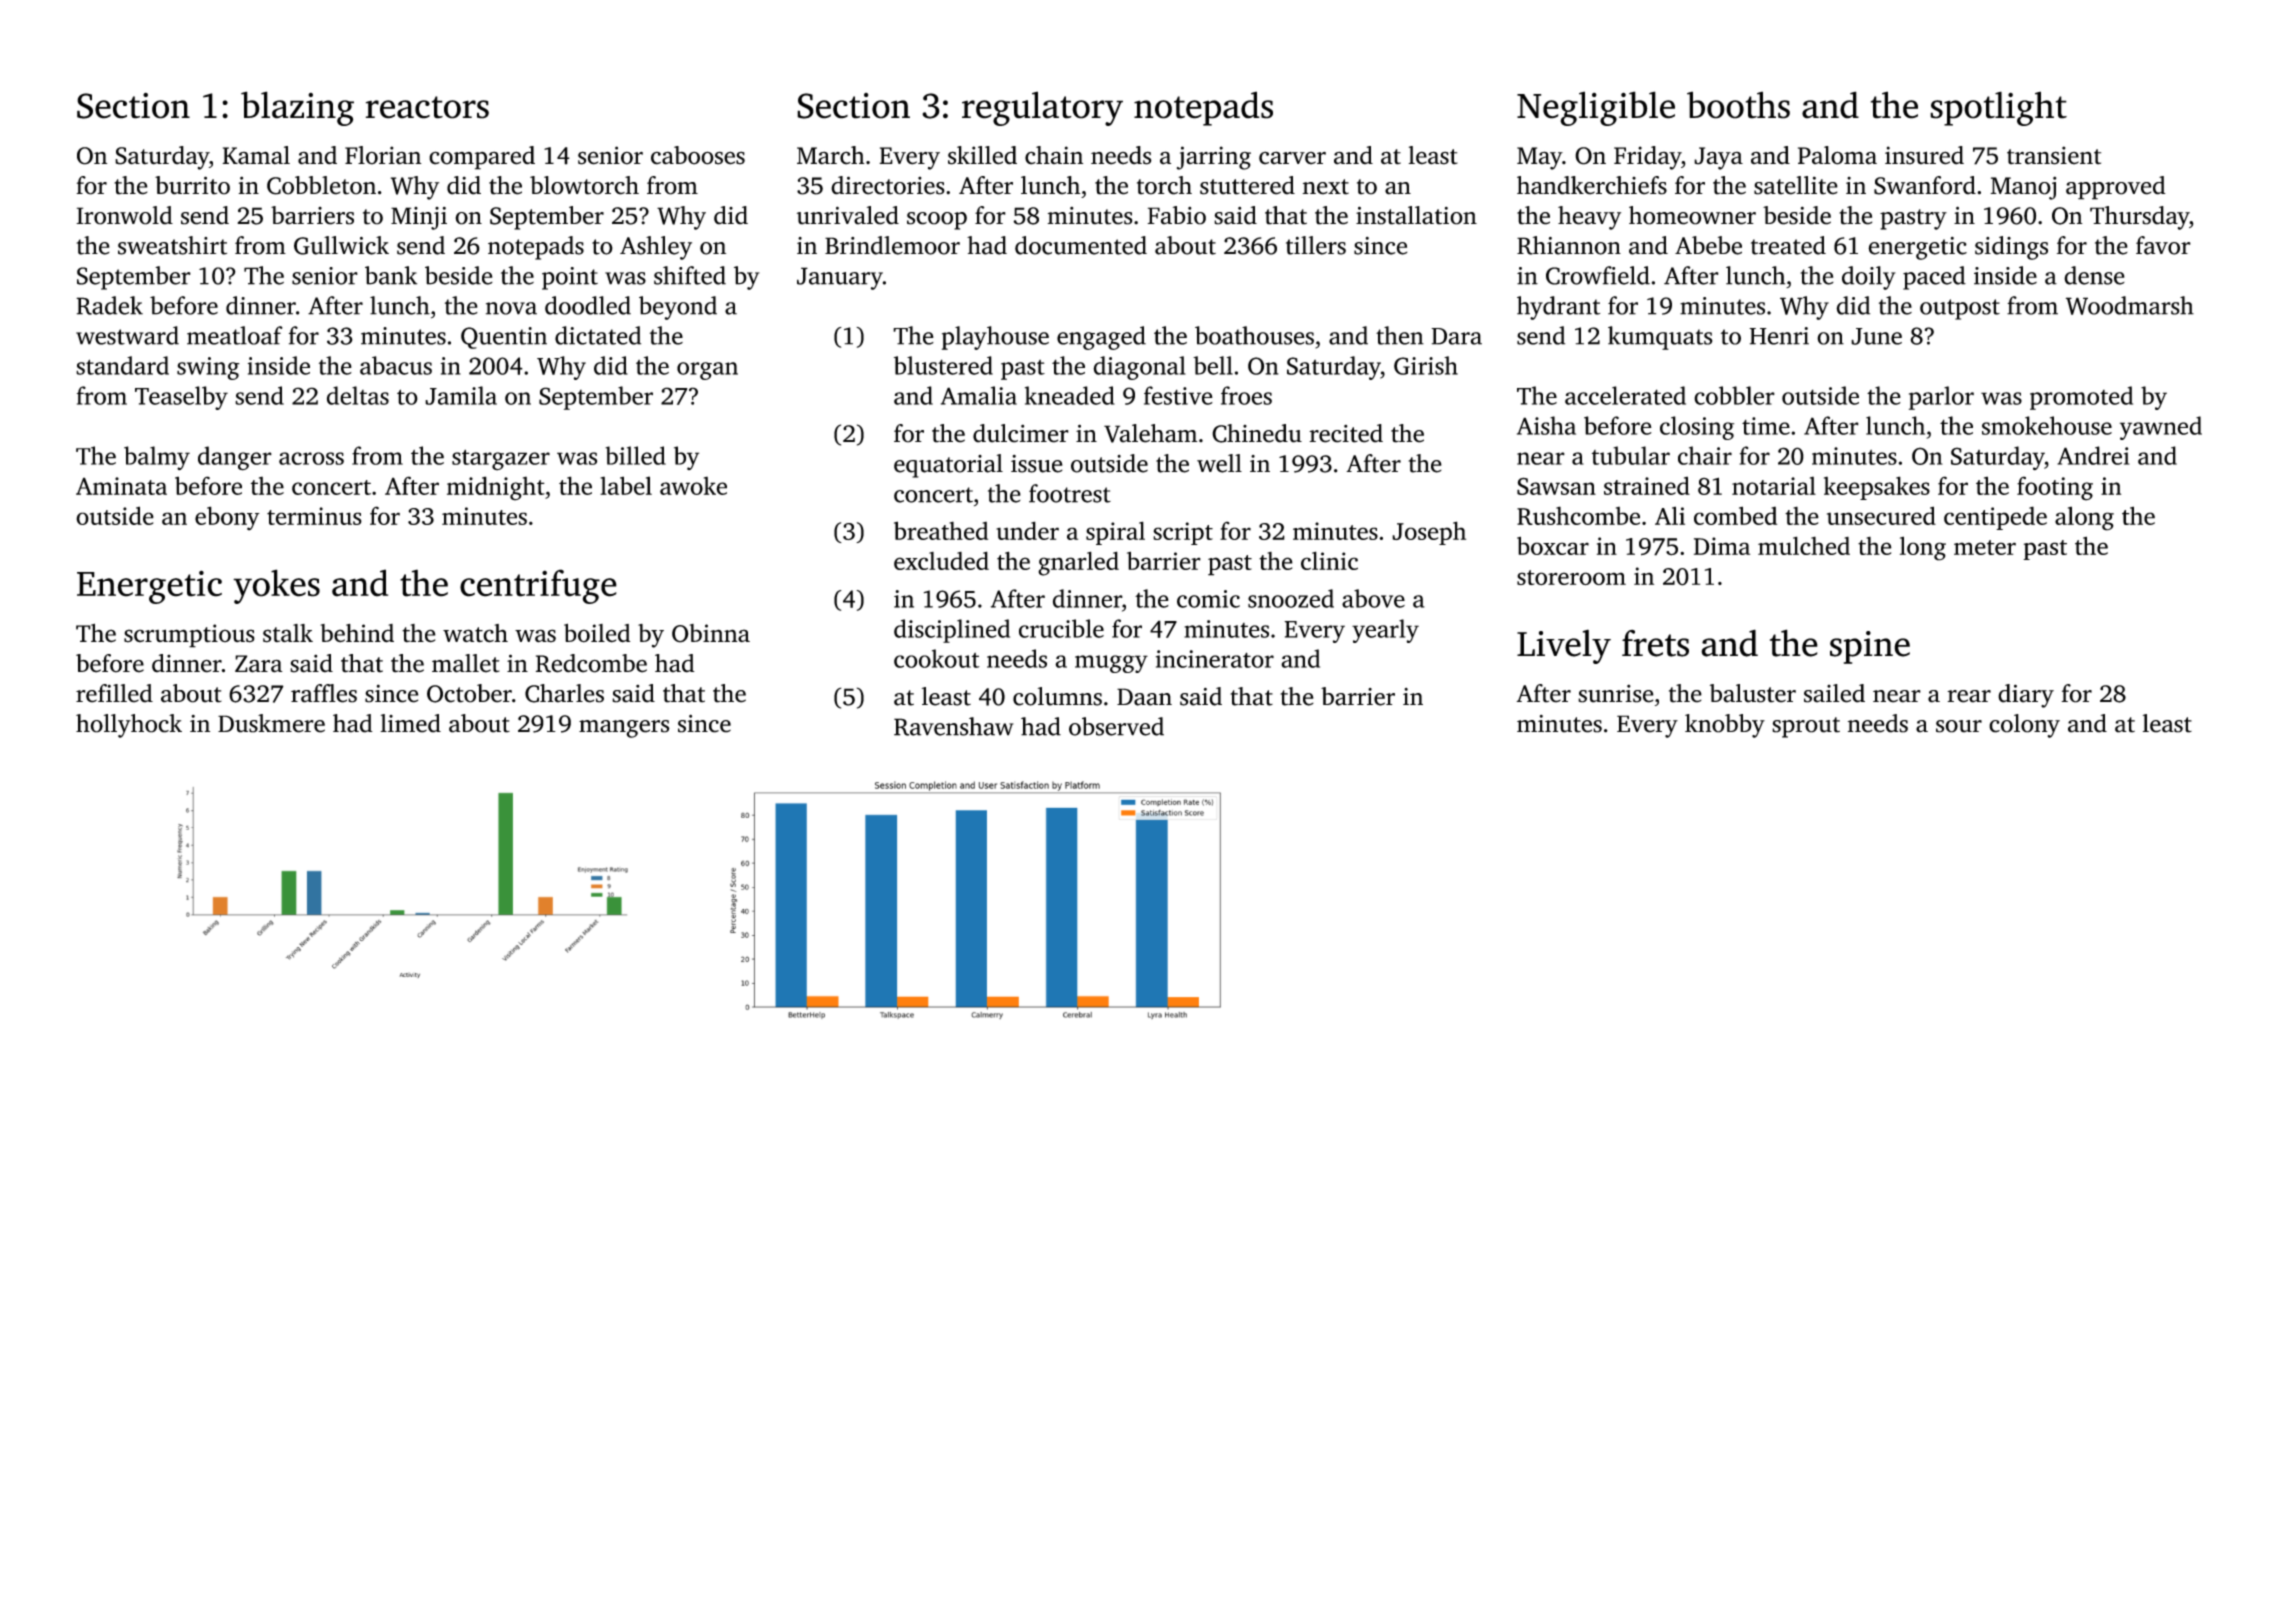 This image has width=2282, height=1614. What do you see at coordinates (461, 395) in the image?
I see `Jamila` at bounding box center [461, 395].
